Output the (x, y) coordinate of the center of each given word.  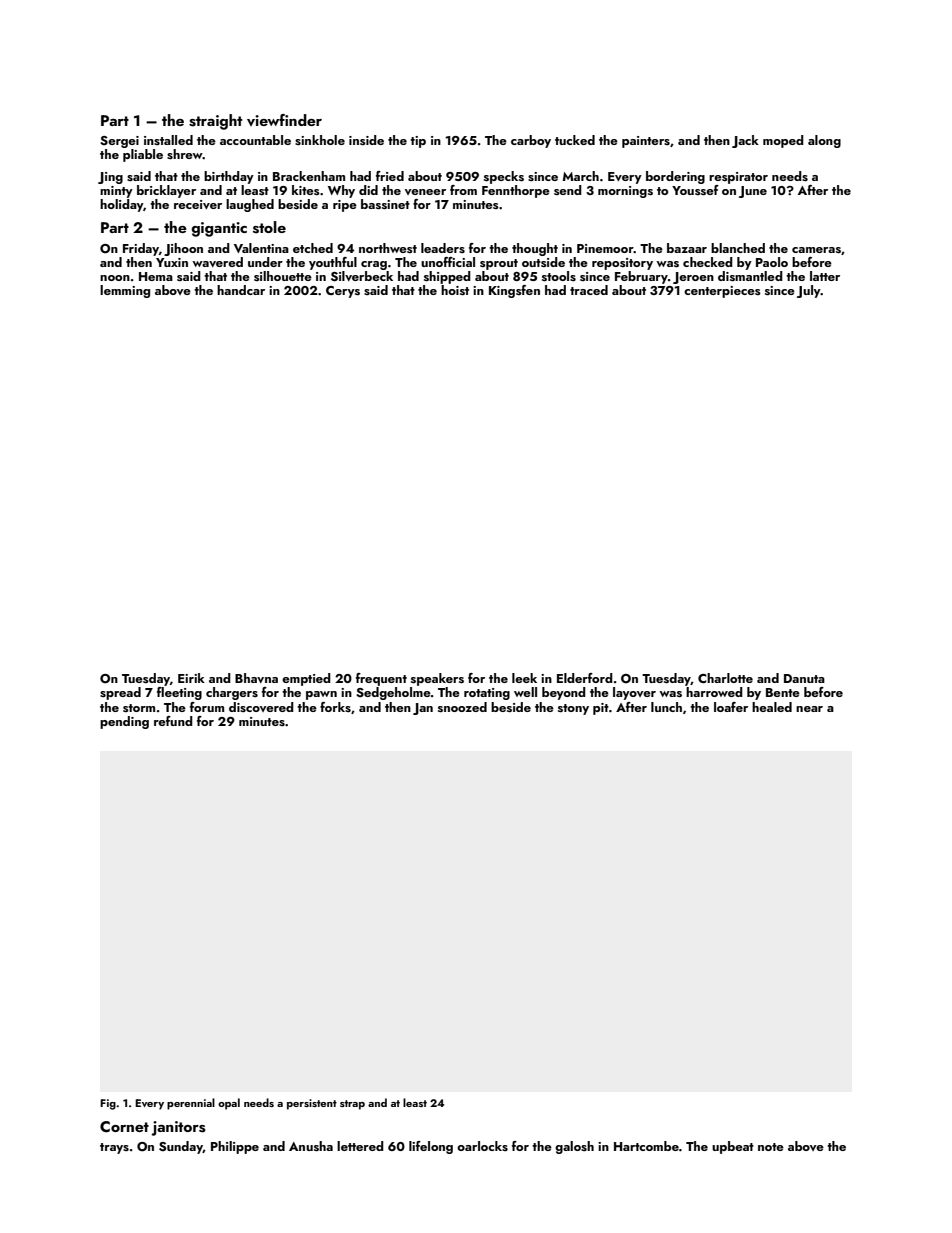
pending (124, 722)
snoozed (462, 707)
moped (783, 141)
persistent (312, 1104)
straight (215, 122)
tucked (575, 140)
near (809, 709)
